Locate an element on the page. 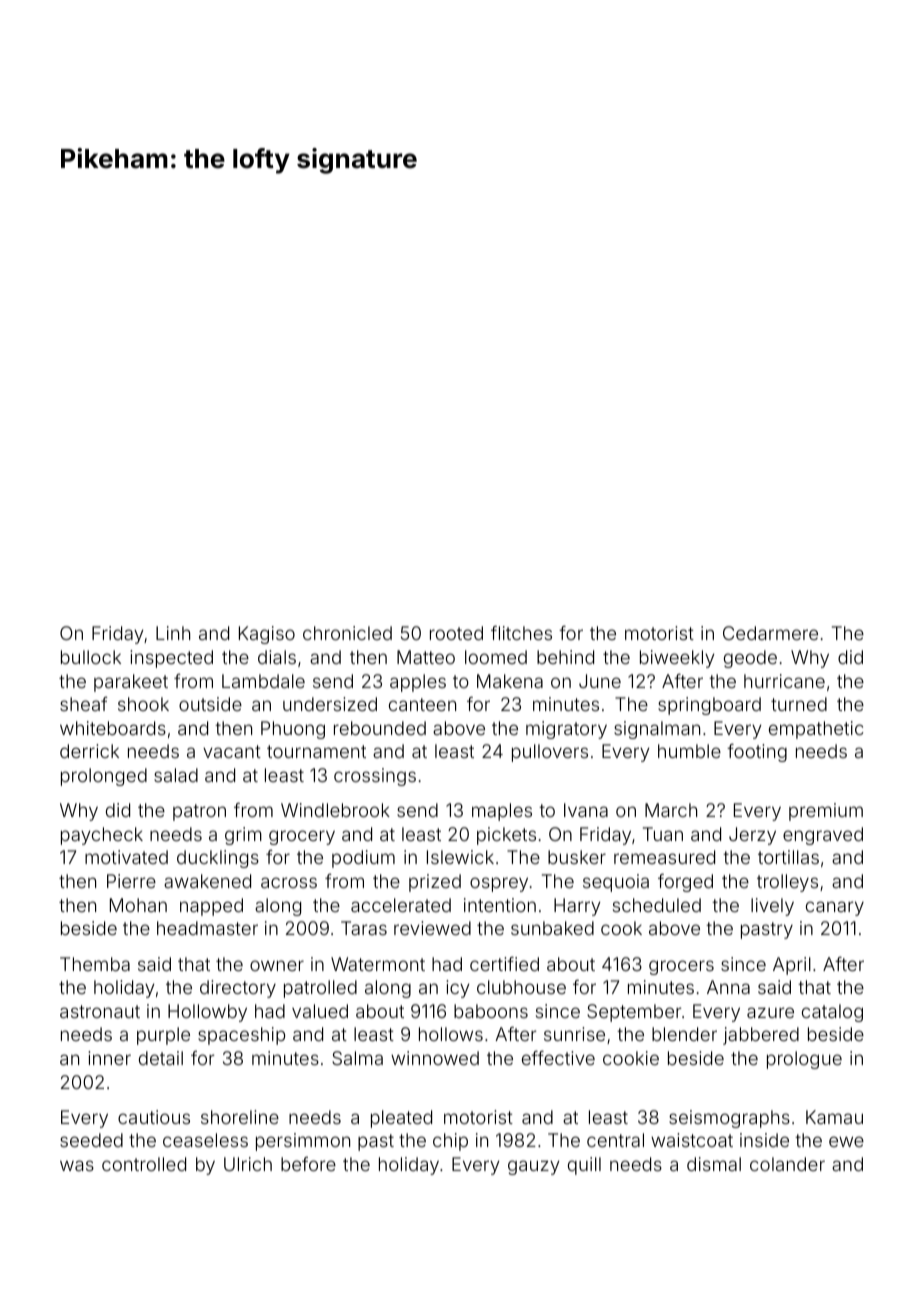 This page has width=924, height=1311. osprey is located at coordinates (499, 884).
